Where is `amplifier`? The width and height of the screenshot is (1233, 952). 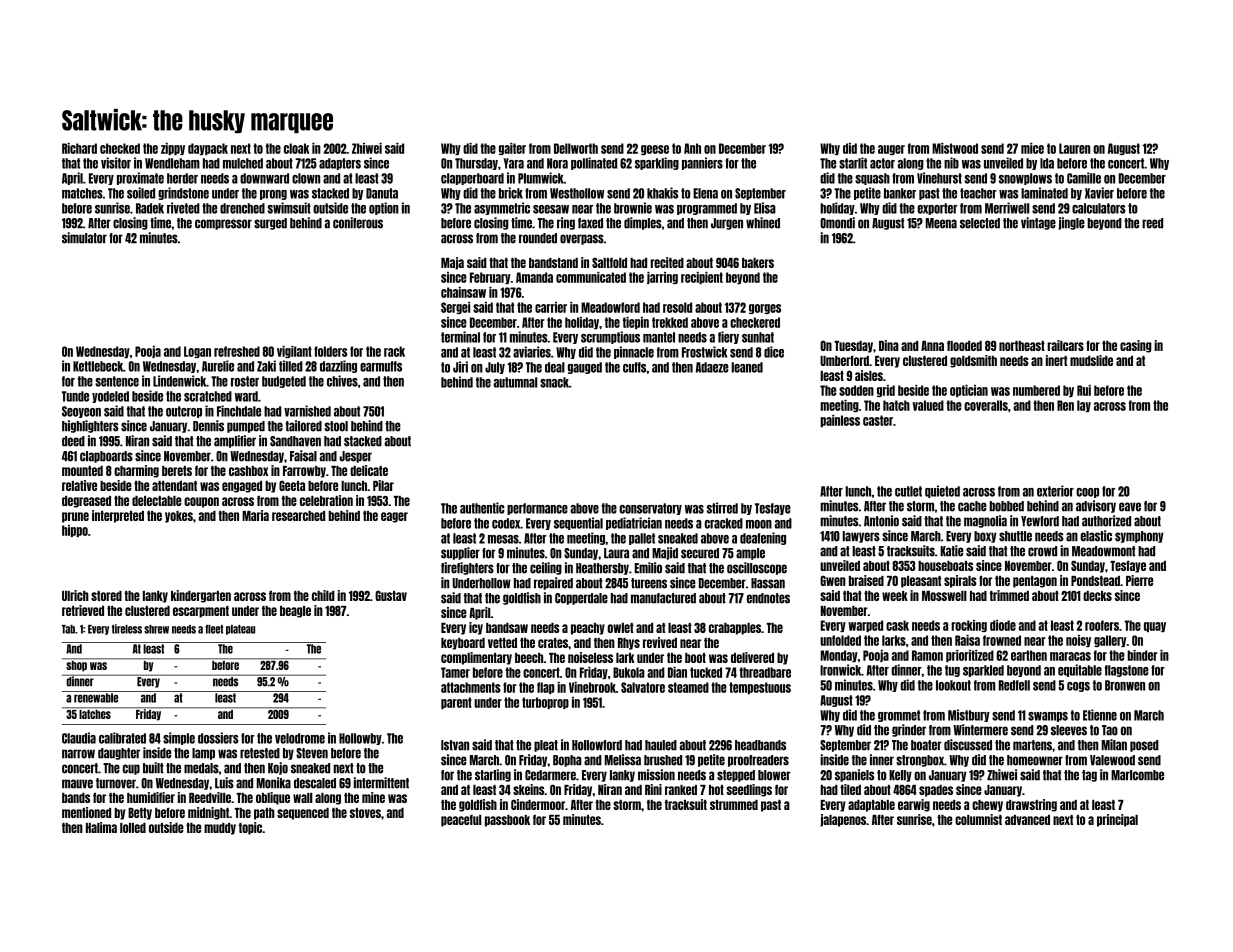
amplifier is located at coordinates (235, 441).
